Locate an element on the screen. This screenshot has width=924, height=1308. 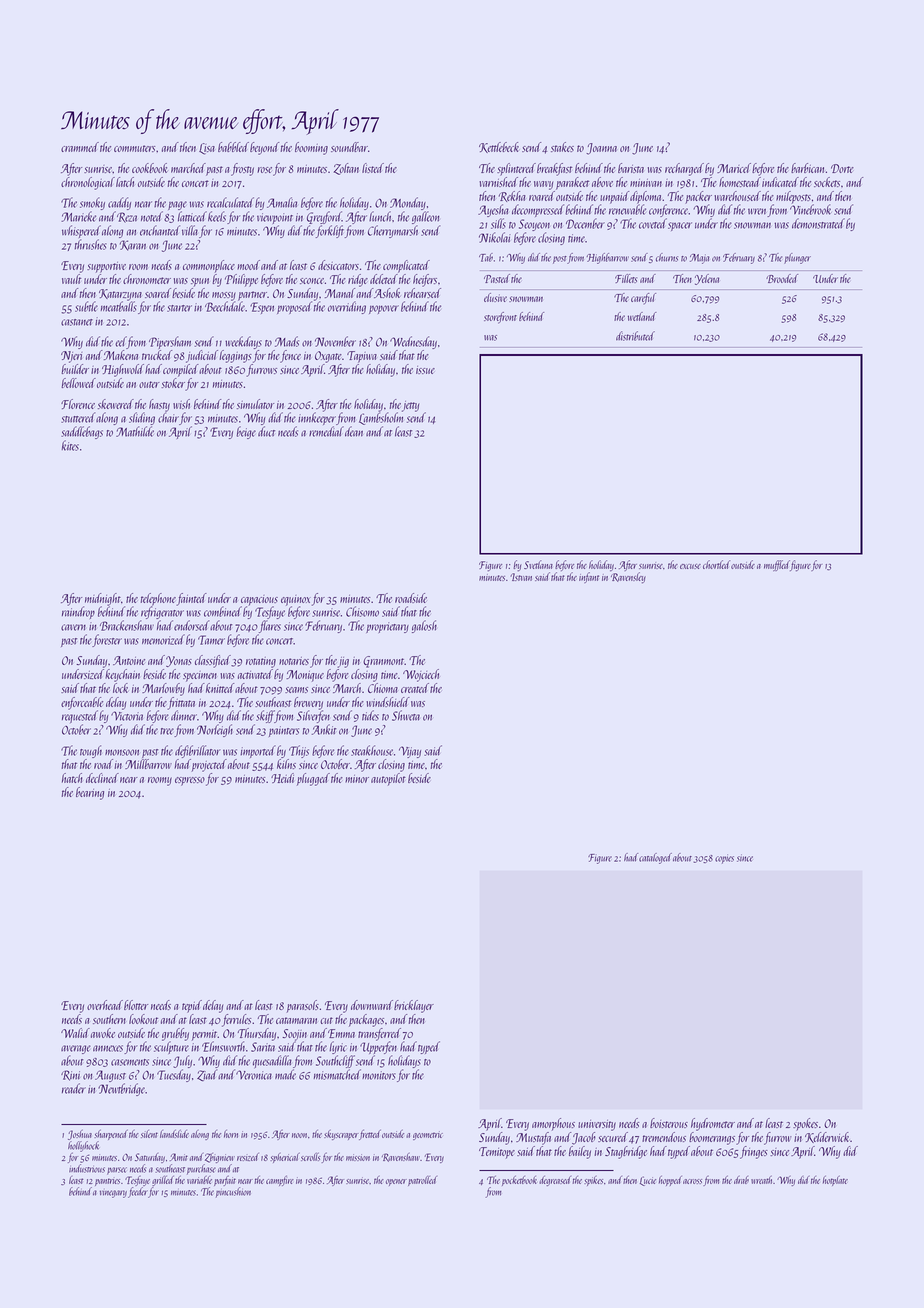
vinegary is located at coordinates (113, 1194).
